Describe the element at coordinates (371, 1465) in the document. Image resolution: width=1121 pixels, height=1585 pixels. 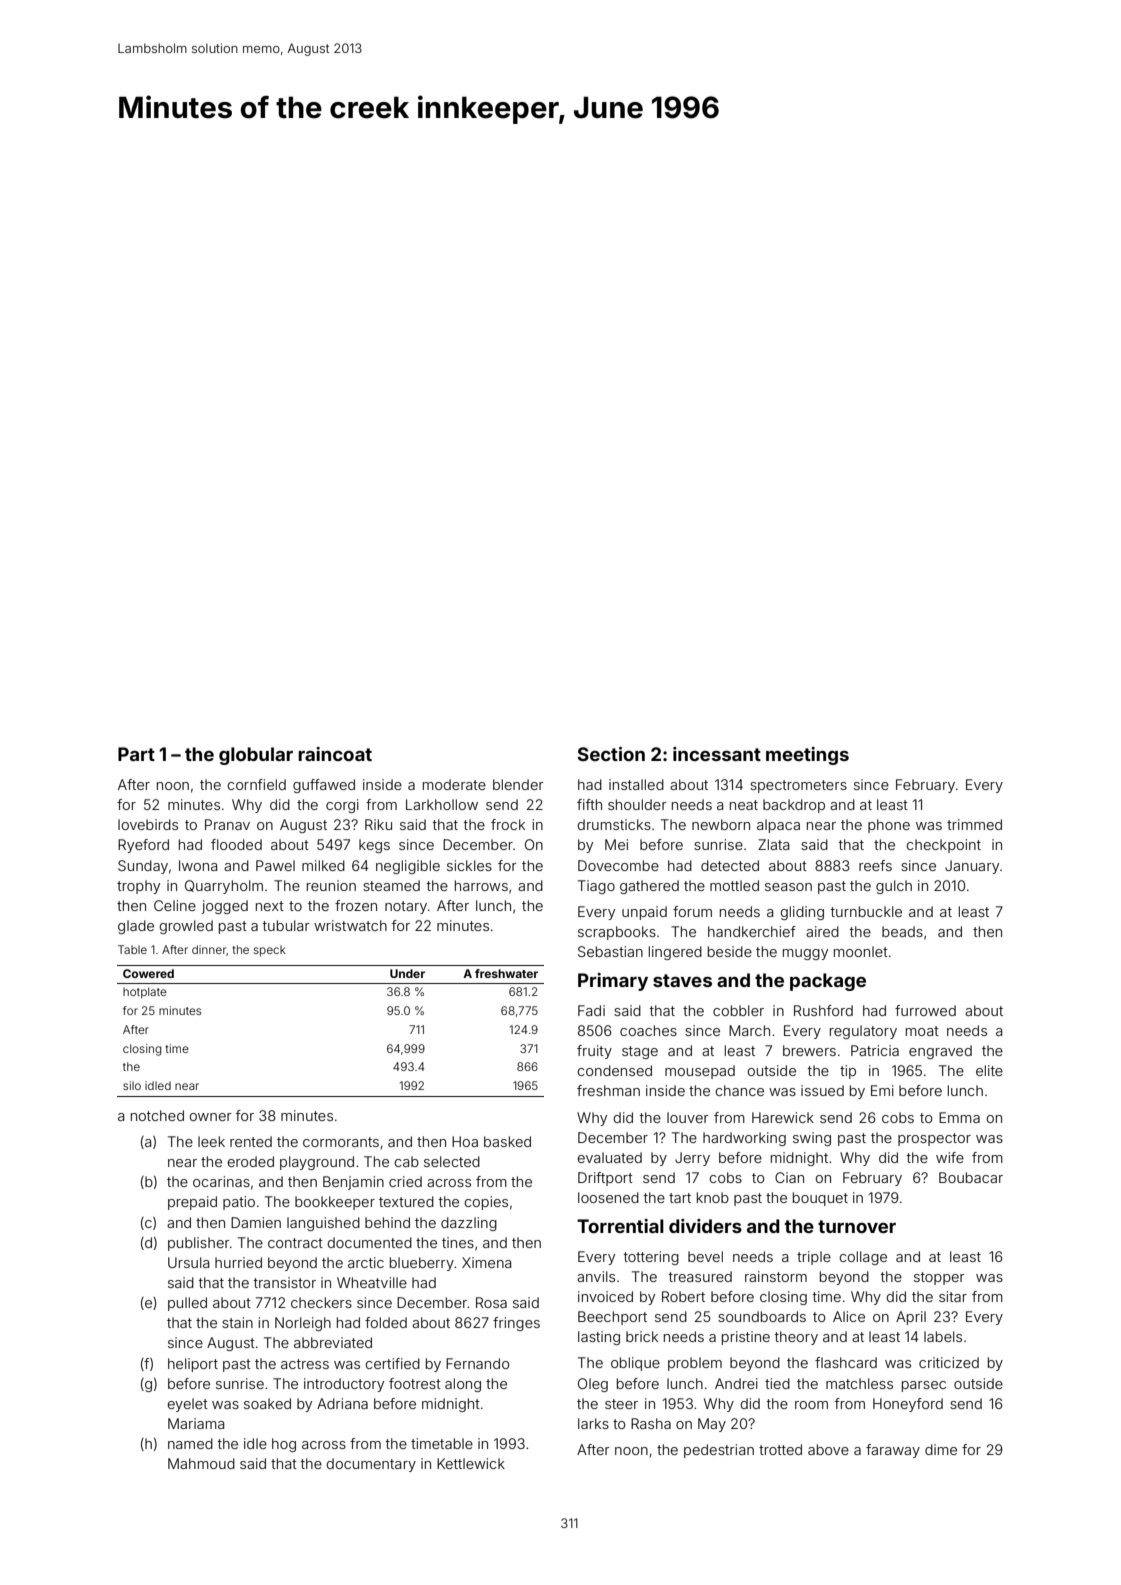
I see `documentary` at that location.
